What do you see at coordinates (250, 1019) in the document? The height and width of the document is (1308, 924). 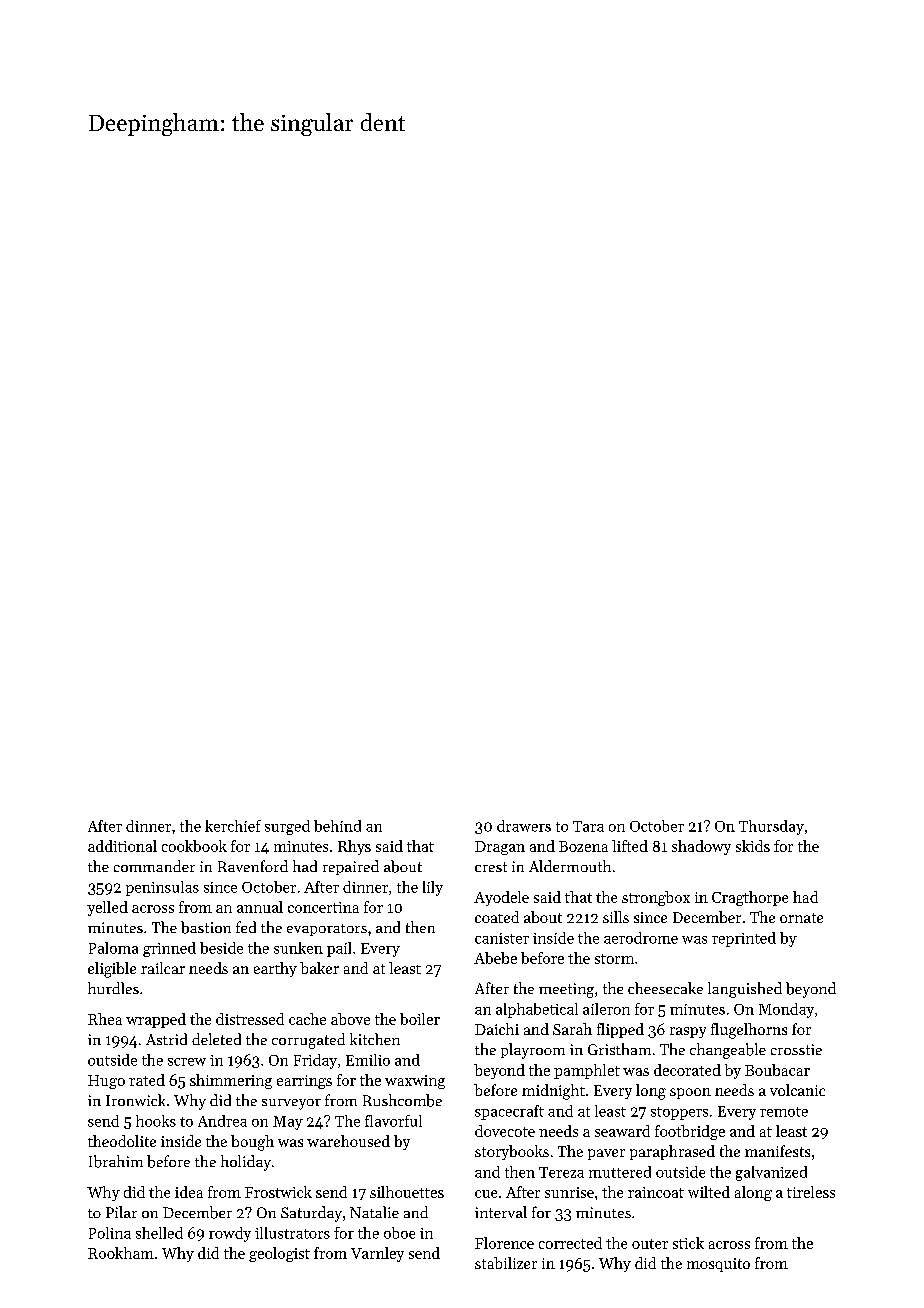 I see `distressed` at bounding box center [250, 1019].
